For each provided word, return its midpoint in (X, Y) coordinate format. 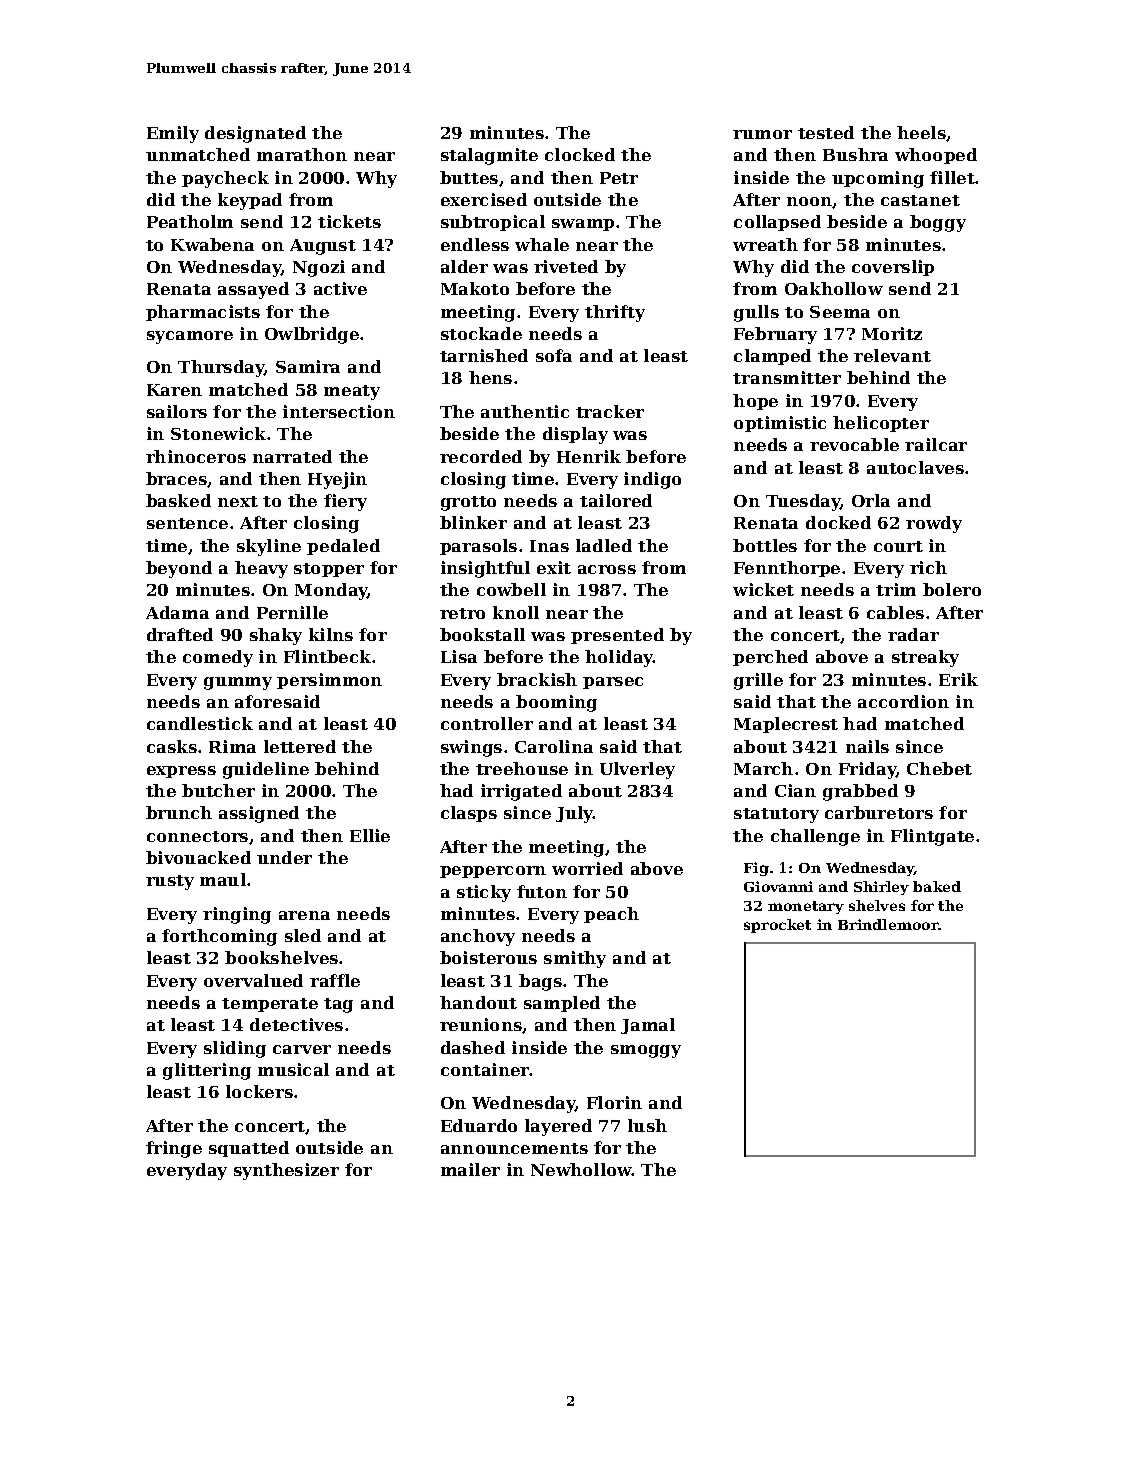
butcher (218, 790)
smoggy (646, 1051)
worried (587, 868)
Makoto (475, 288)
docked (838, 522)
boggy (938, 223)
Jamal (648, 1026)
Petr (619, 178)
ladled (604, 545)
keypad (250, 201)
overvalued (253, 980)
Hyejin (337, 480)
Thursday (221, 368)
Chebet (939, 768)
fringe (174, 1149)
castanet (920, 200)
